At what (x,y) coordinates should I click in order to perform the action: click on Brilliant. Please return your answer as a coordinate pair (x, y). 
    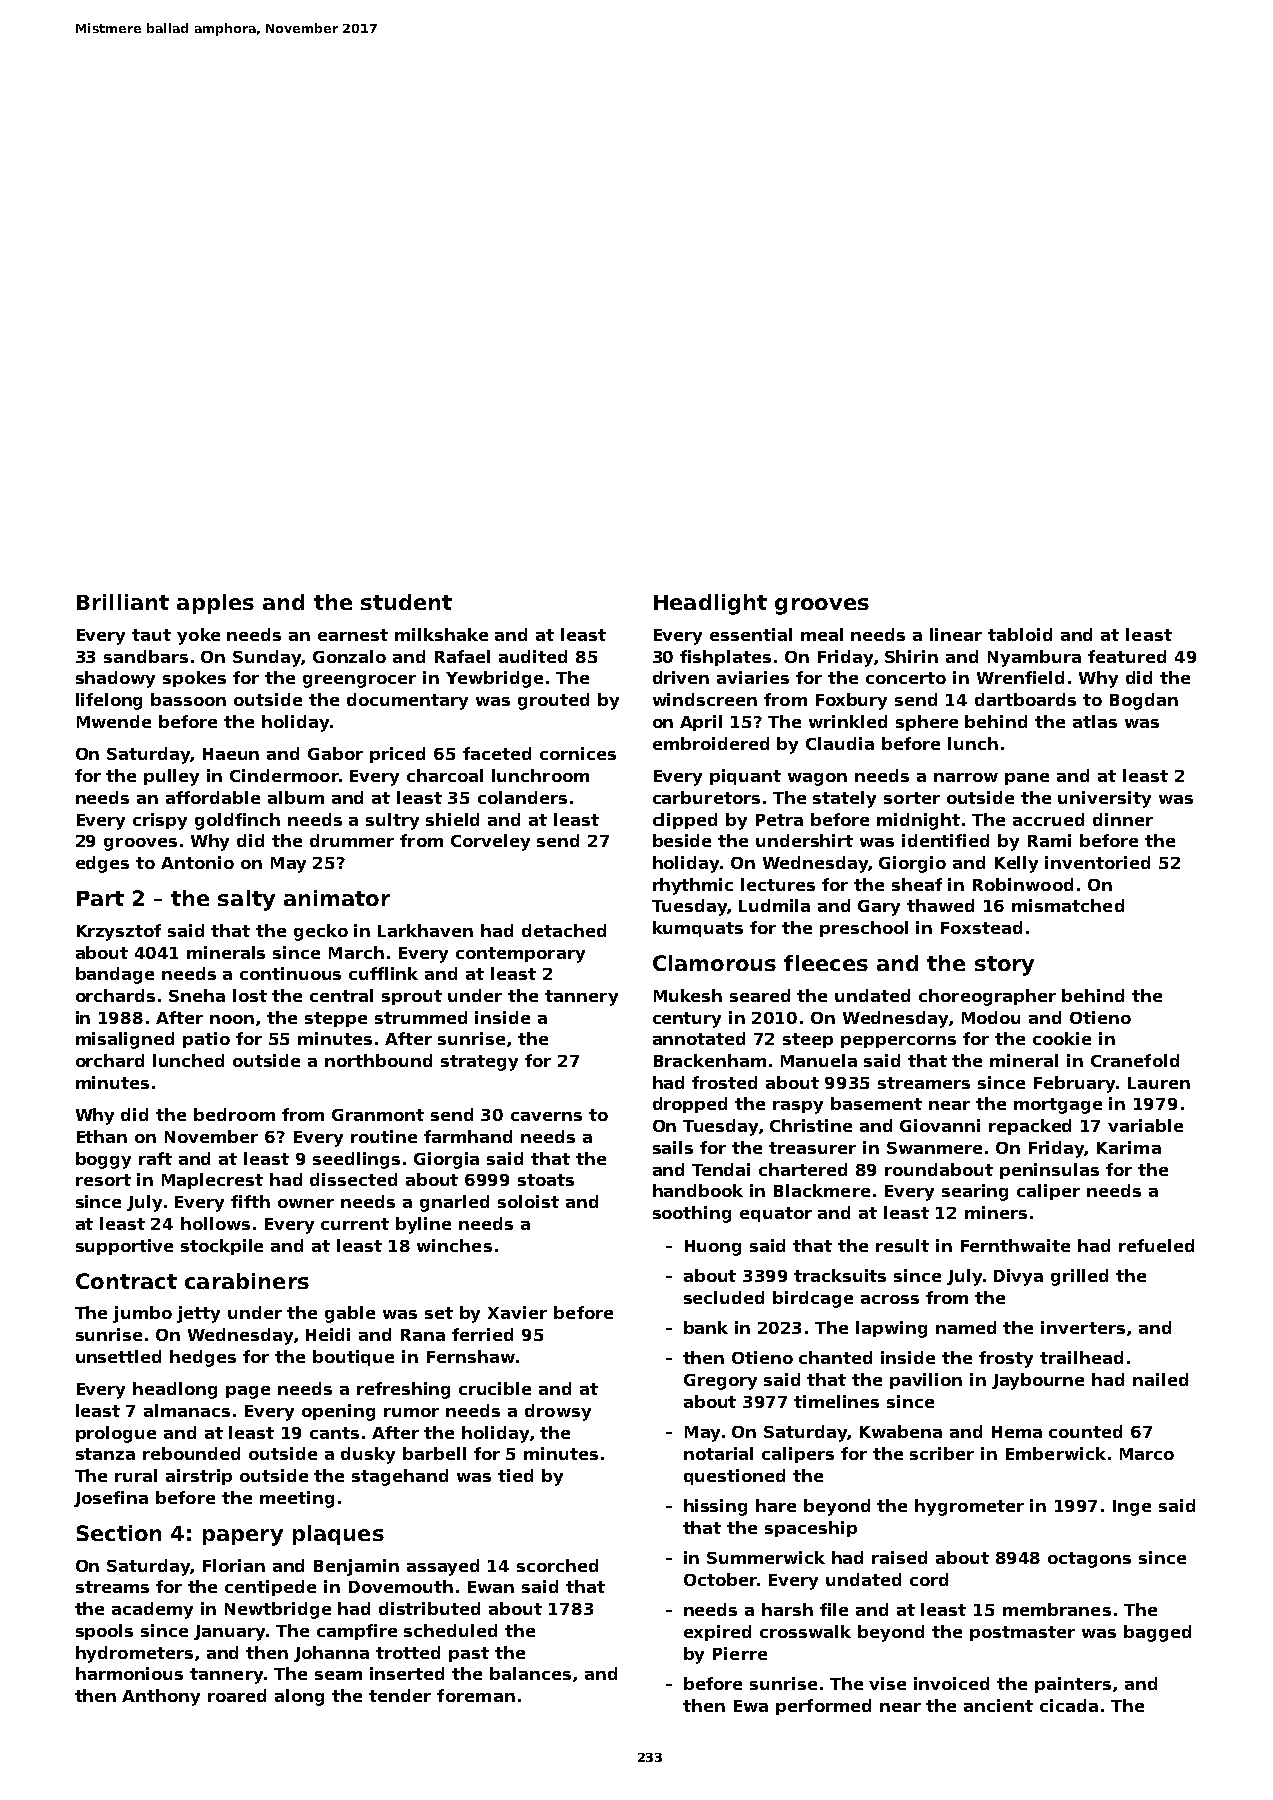
    Looking at the image, I should click on (123, 602).
